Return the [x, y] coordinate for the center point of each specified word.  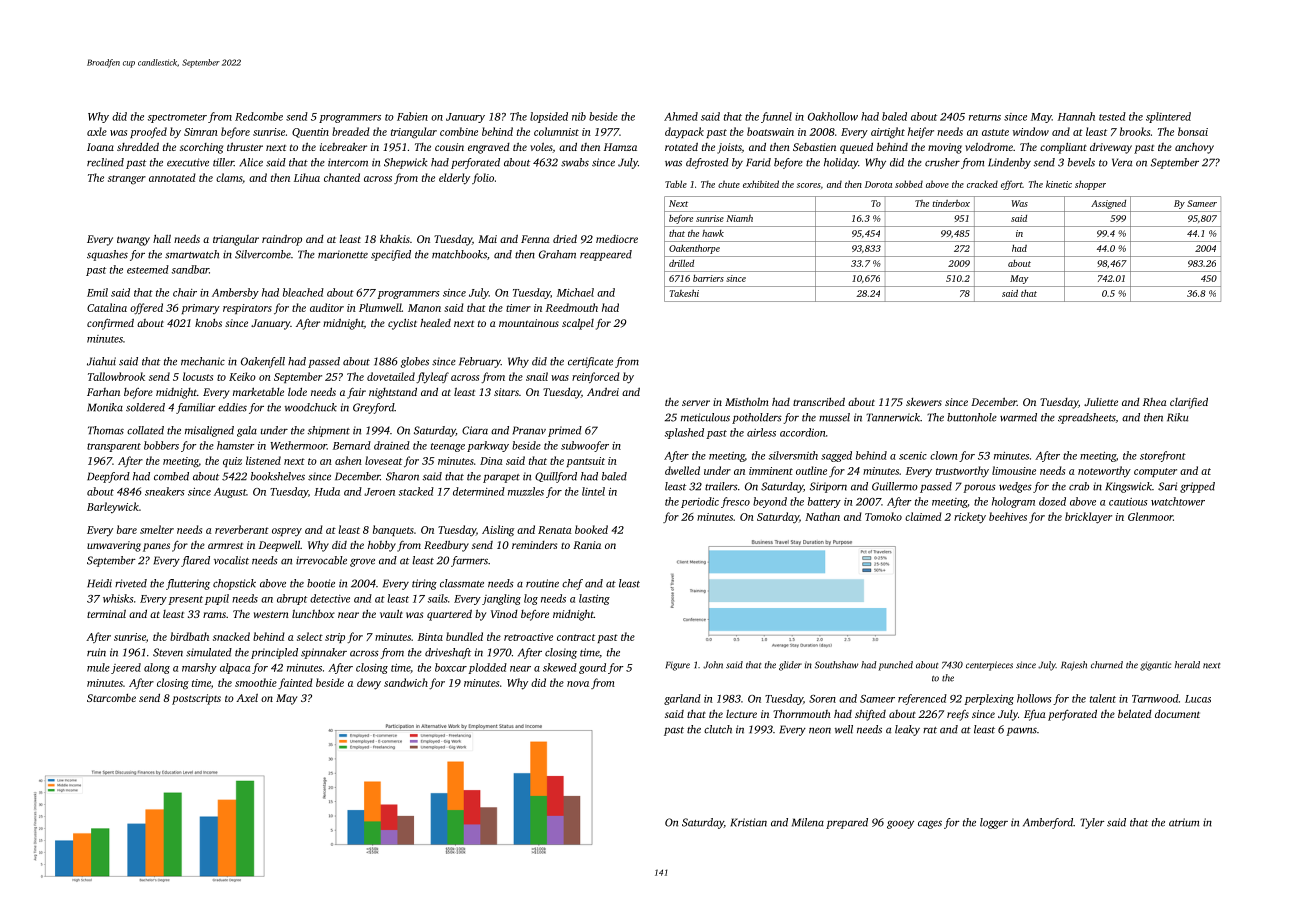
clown [944, 455]
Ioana [100, 147]
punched [896, 666]
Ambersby [235, 293]
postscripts [196, 699]
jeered [126, 668]
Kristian [748, 822]
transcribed [819, 402]
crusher [942, 162]
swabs [575, 162]
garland [682, 699]
